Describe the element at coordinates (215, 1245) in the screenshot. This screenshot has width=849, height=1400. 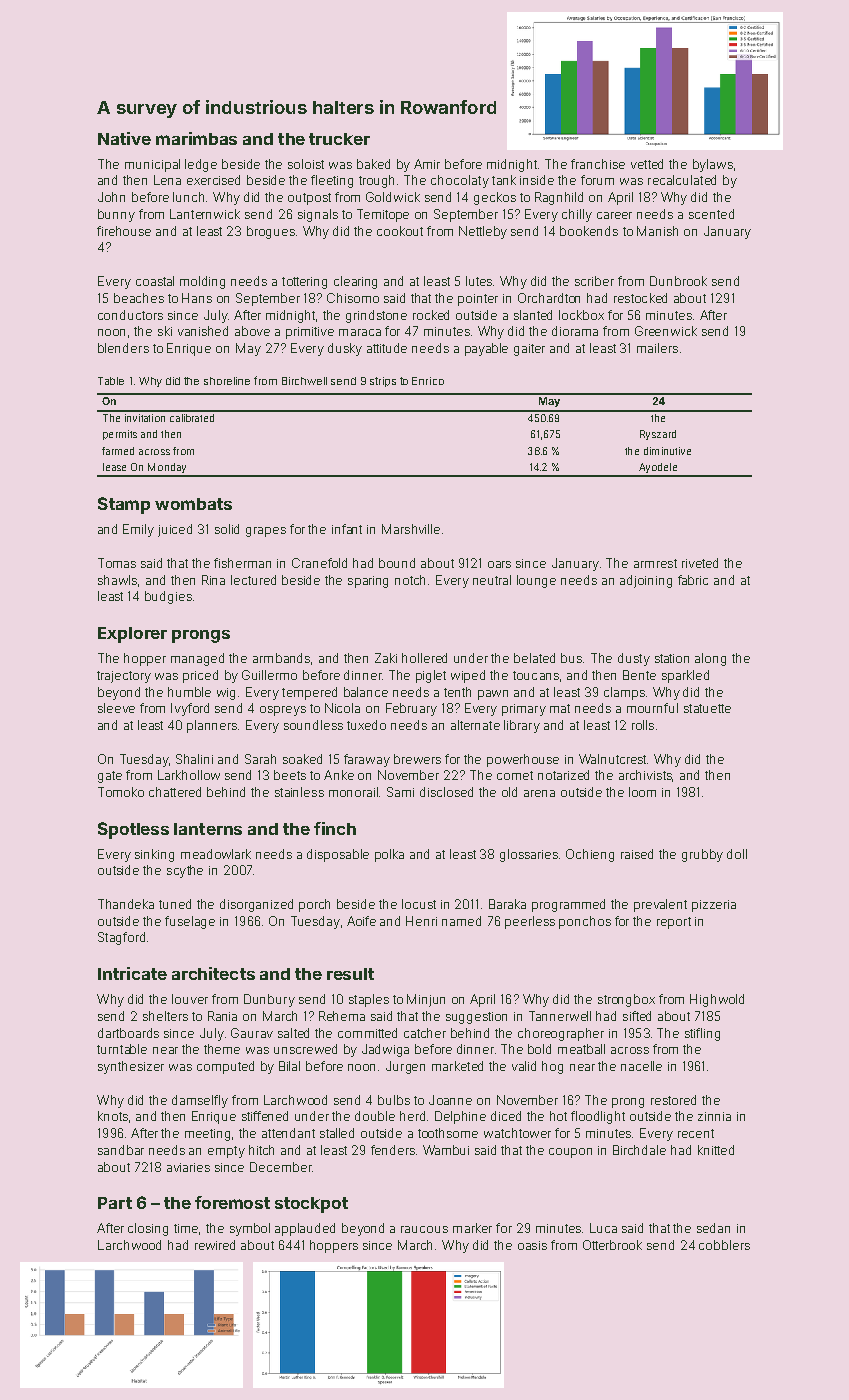
I see `rewired` at that location.
